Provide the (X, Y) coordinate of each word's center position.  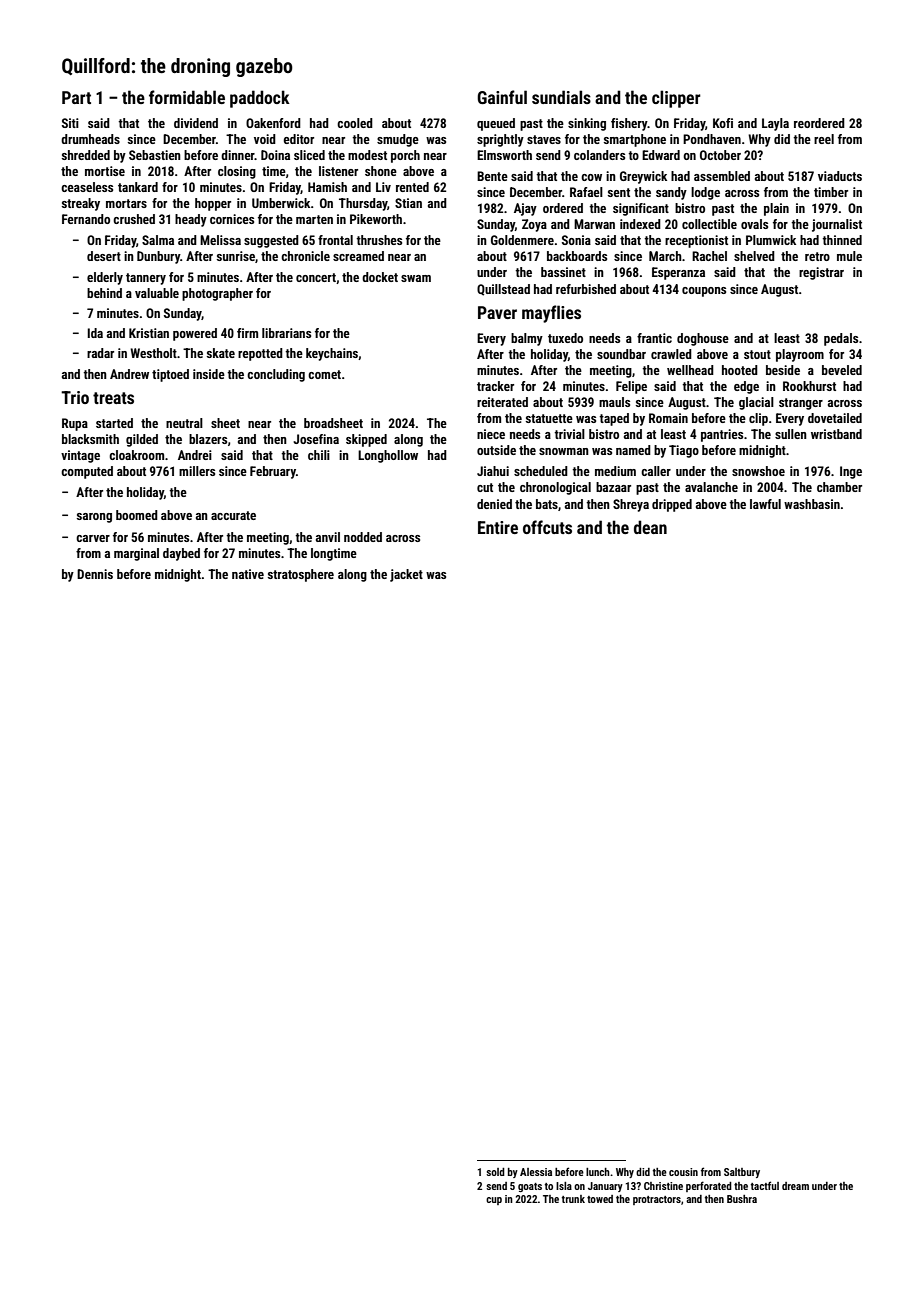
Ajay (525, 209)
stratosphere (301, 575)
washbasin (812, 504)
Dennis (95, 574)
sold (495, 1172)
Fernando (86, 219)
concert (316, 277)
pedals (841, 339)
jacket (406, 575)
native (248, 574)
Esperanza (678, 273)
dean (650, 527)
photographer (217, 294)
